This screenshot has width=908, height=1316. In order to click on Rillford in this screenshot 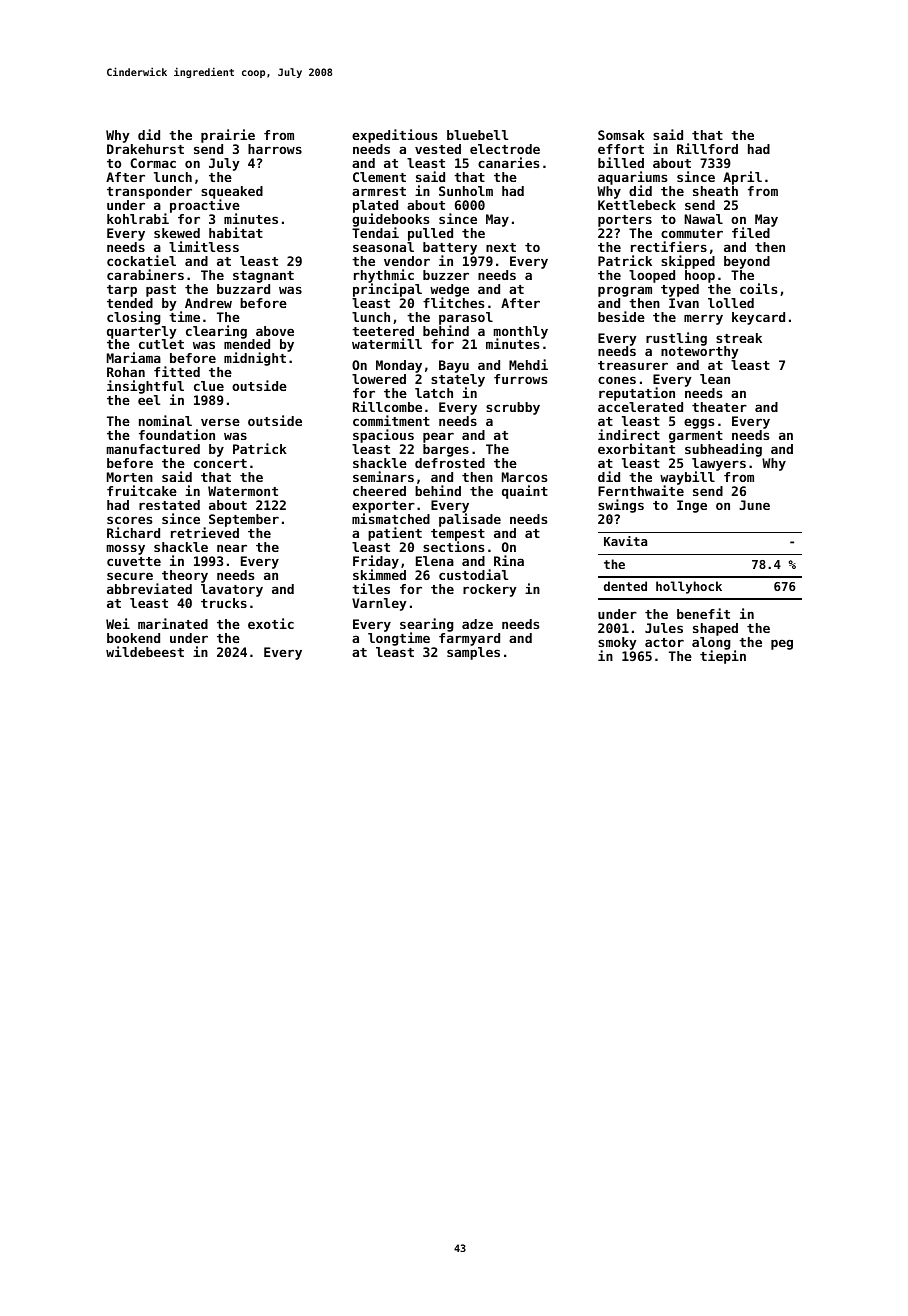, I will do `click(707, 148)`.
